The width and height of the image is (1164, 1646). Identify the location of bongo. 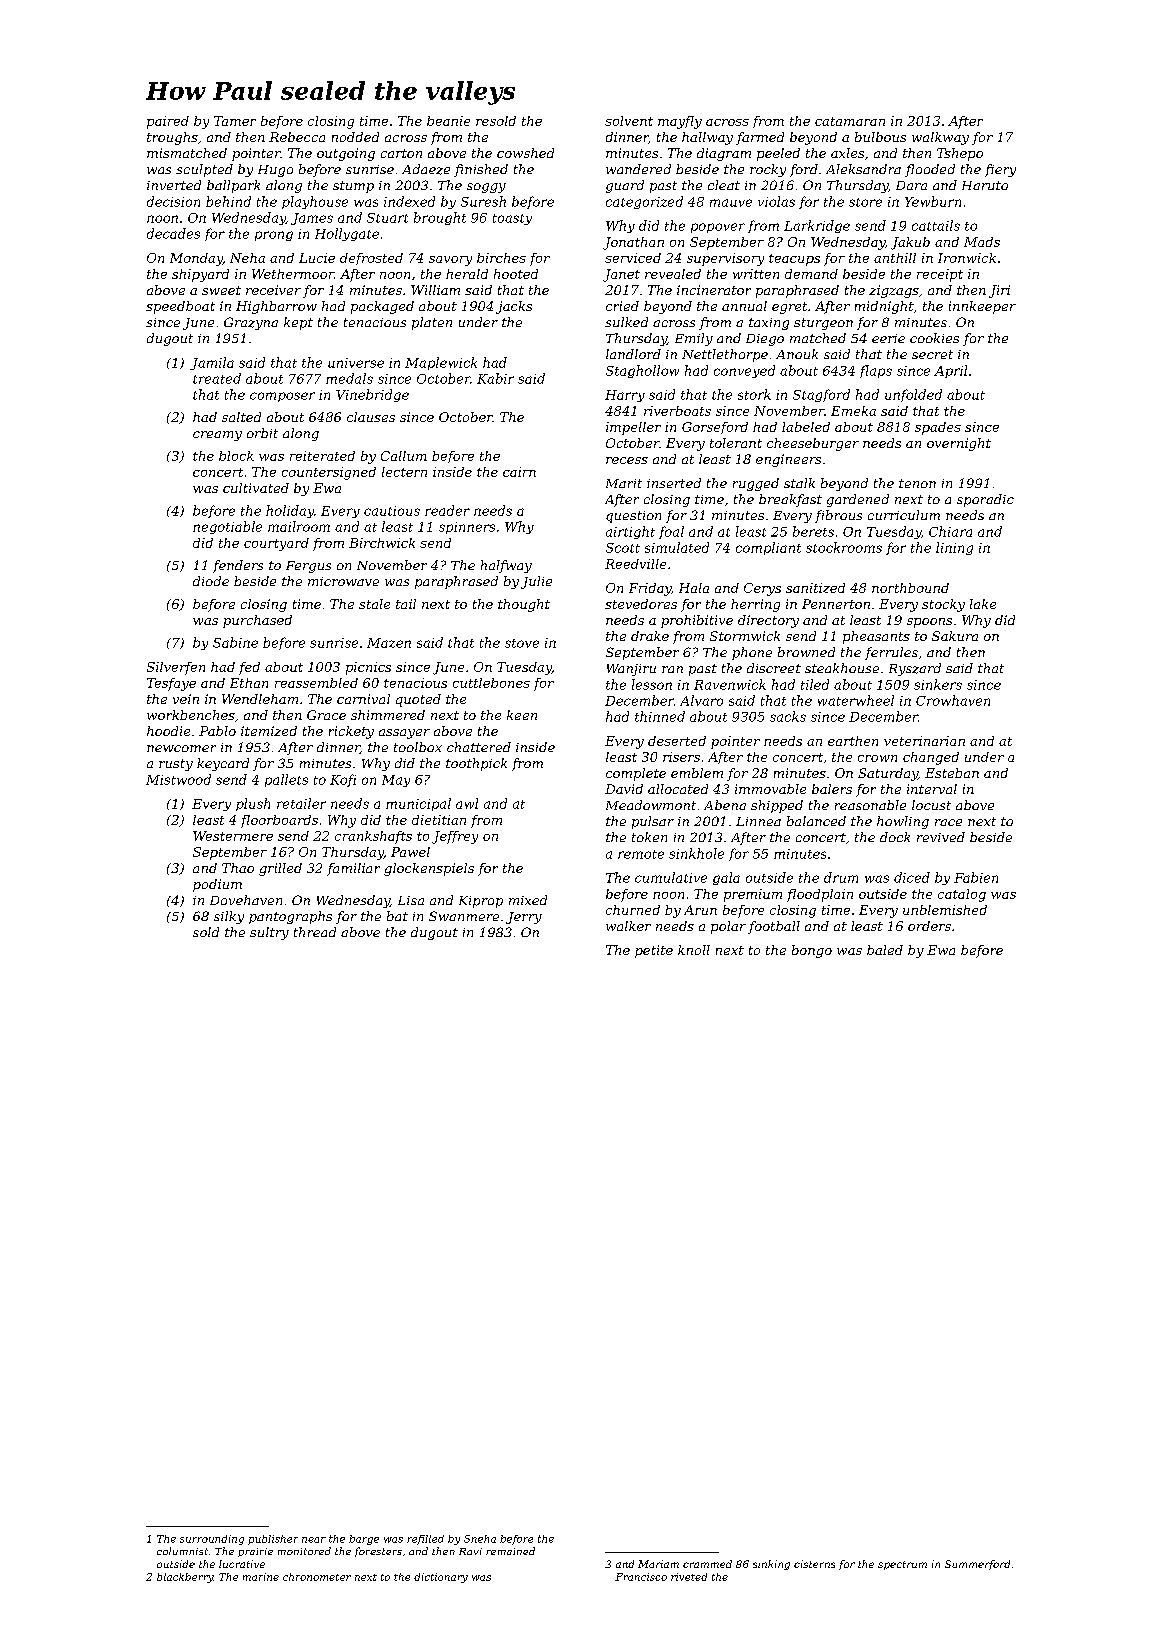
(812, 951).
